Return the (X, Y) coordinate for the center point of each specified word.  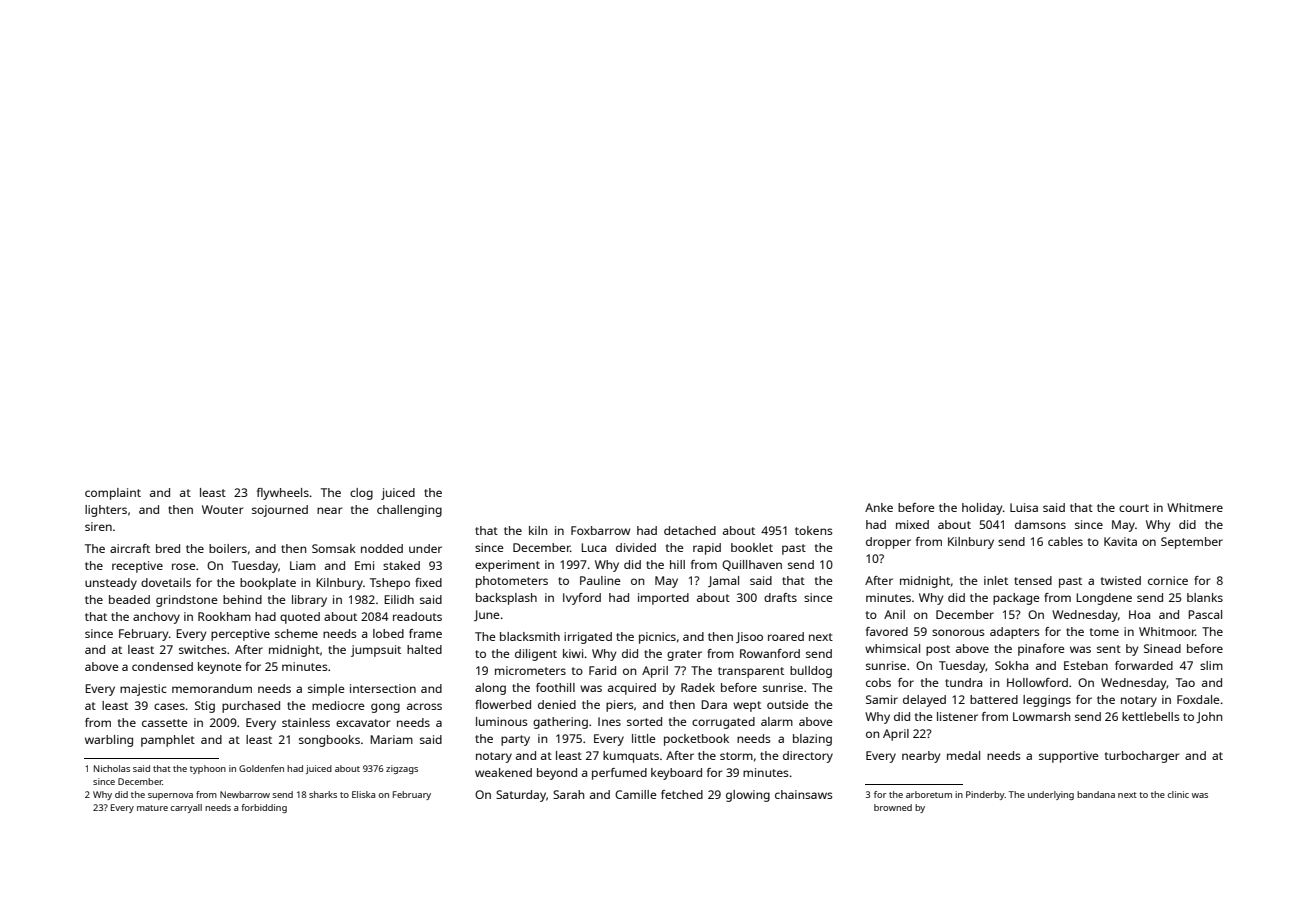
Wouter (223, 509)
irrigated (588, 638)
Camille (636, 794)
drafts (780, 597)
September (1192, 543)
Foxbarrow (600, 530)
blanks (1205, 597)
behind (242, 599)
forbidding (264, 808)
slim (1211, 665)
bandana (1096, 794)
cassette (165, 723)
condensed (162, 666)
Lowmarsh (1041, 716)
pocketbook (696, 740)
